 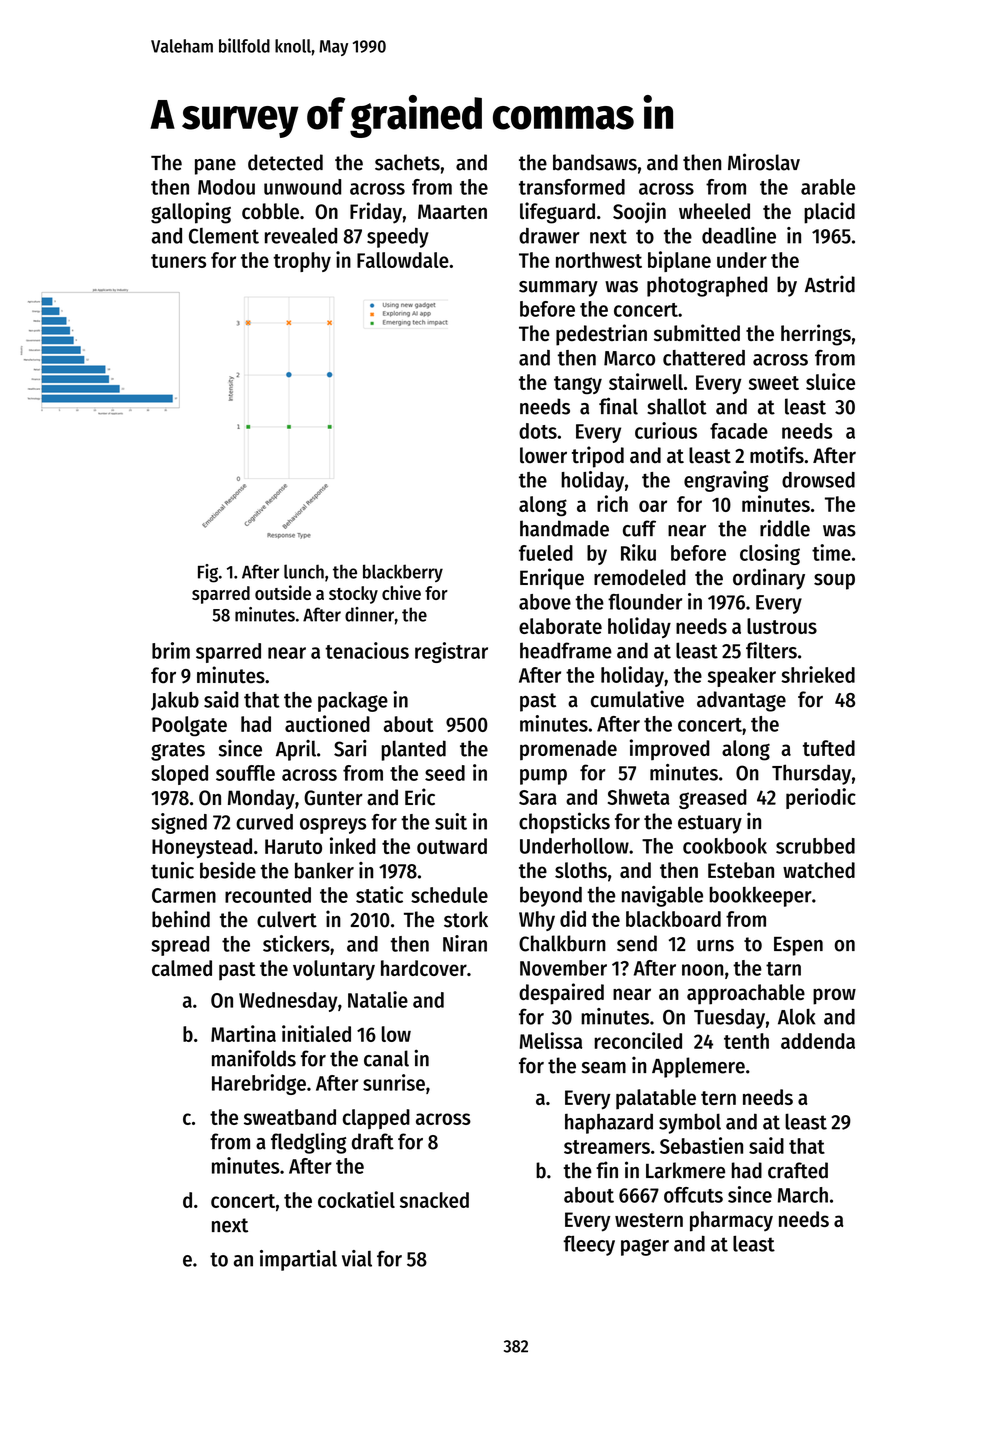 I want to click on Sara, so click(x=538, y=797).
